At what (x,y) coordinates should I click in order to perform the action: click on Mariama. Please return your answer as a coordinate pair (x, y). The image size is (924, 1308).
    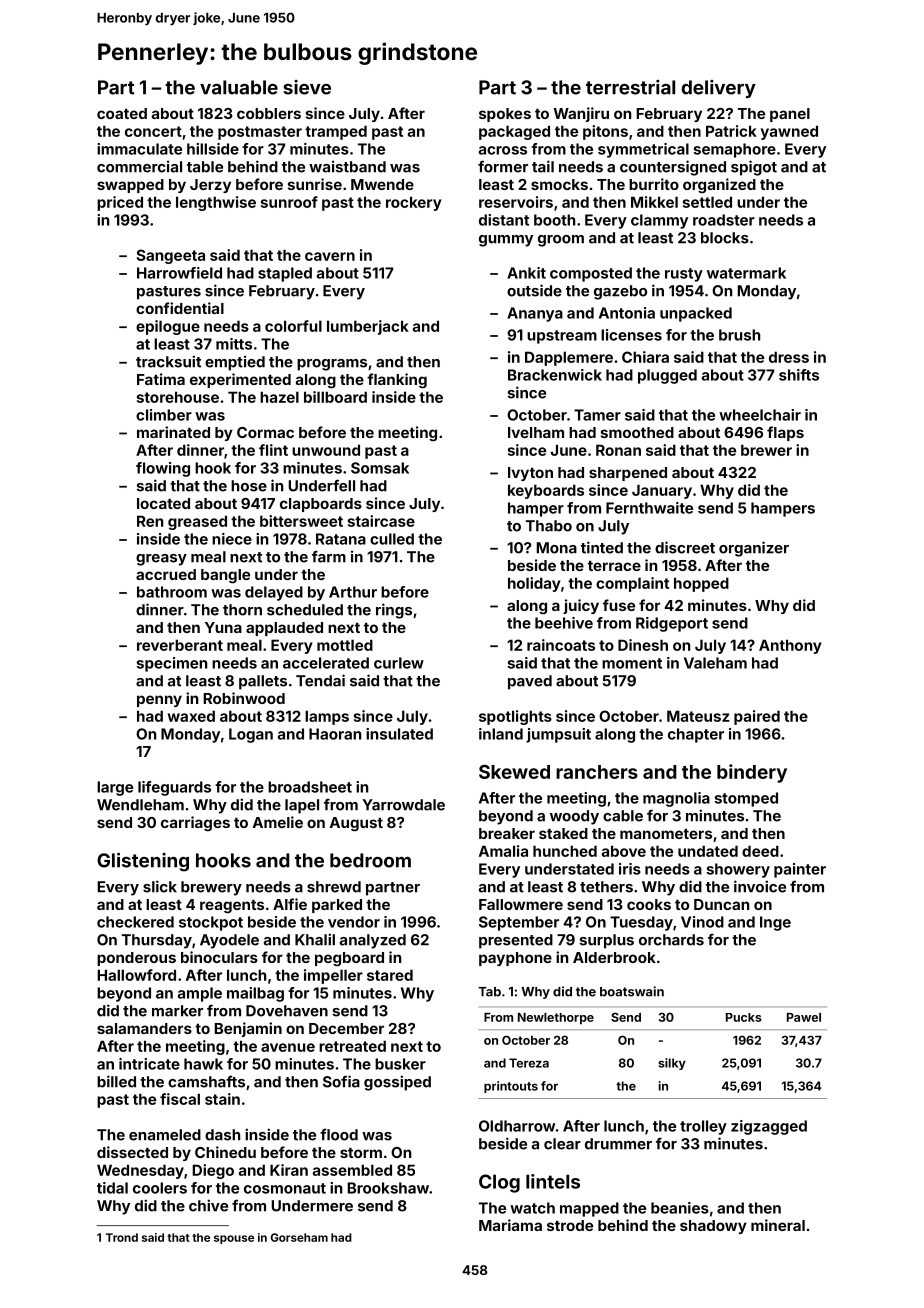
    Looking at the image, I should click on (510, 1225).
